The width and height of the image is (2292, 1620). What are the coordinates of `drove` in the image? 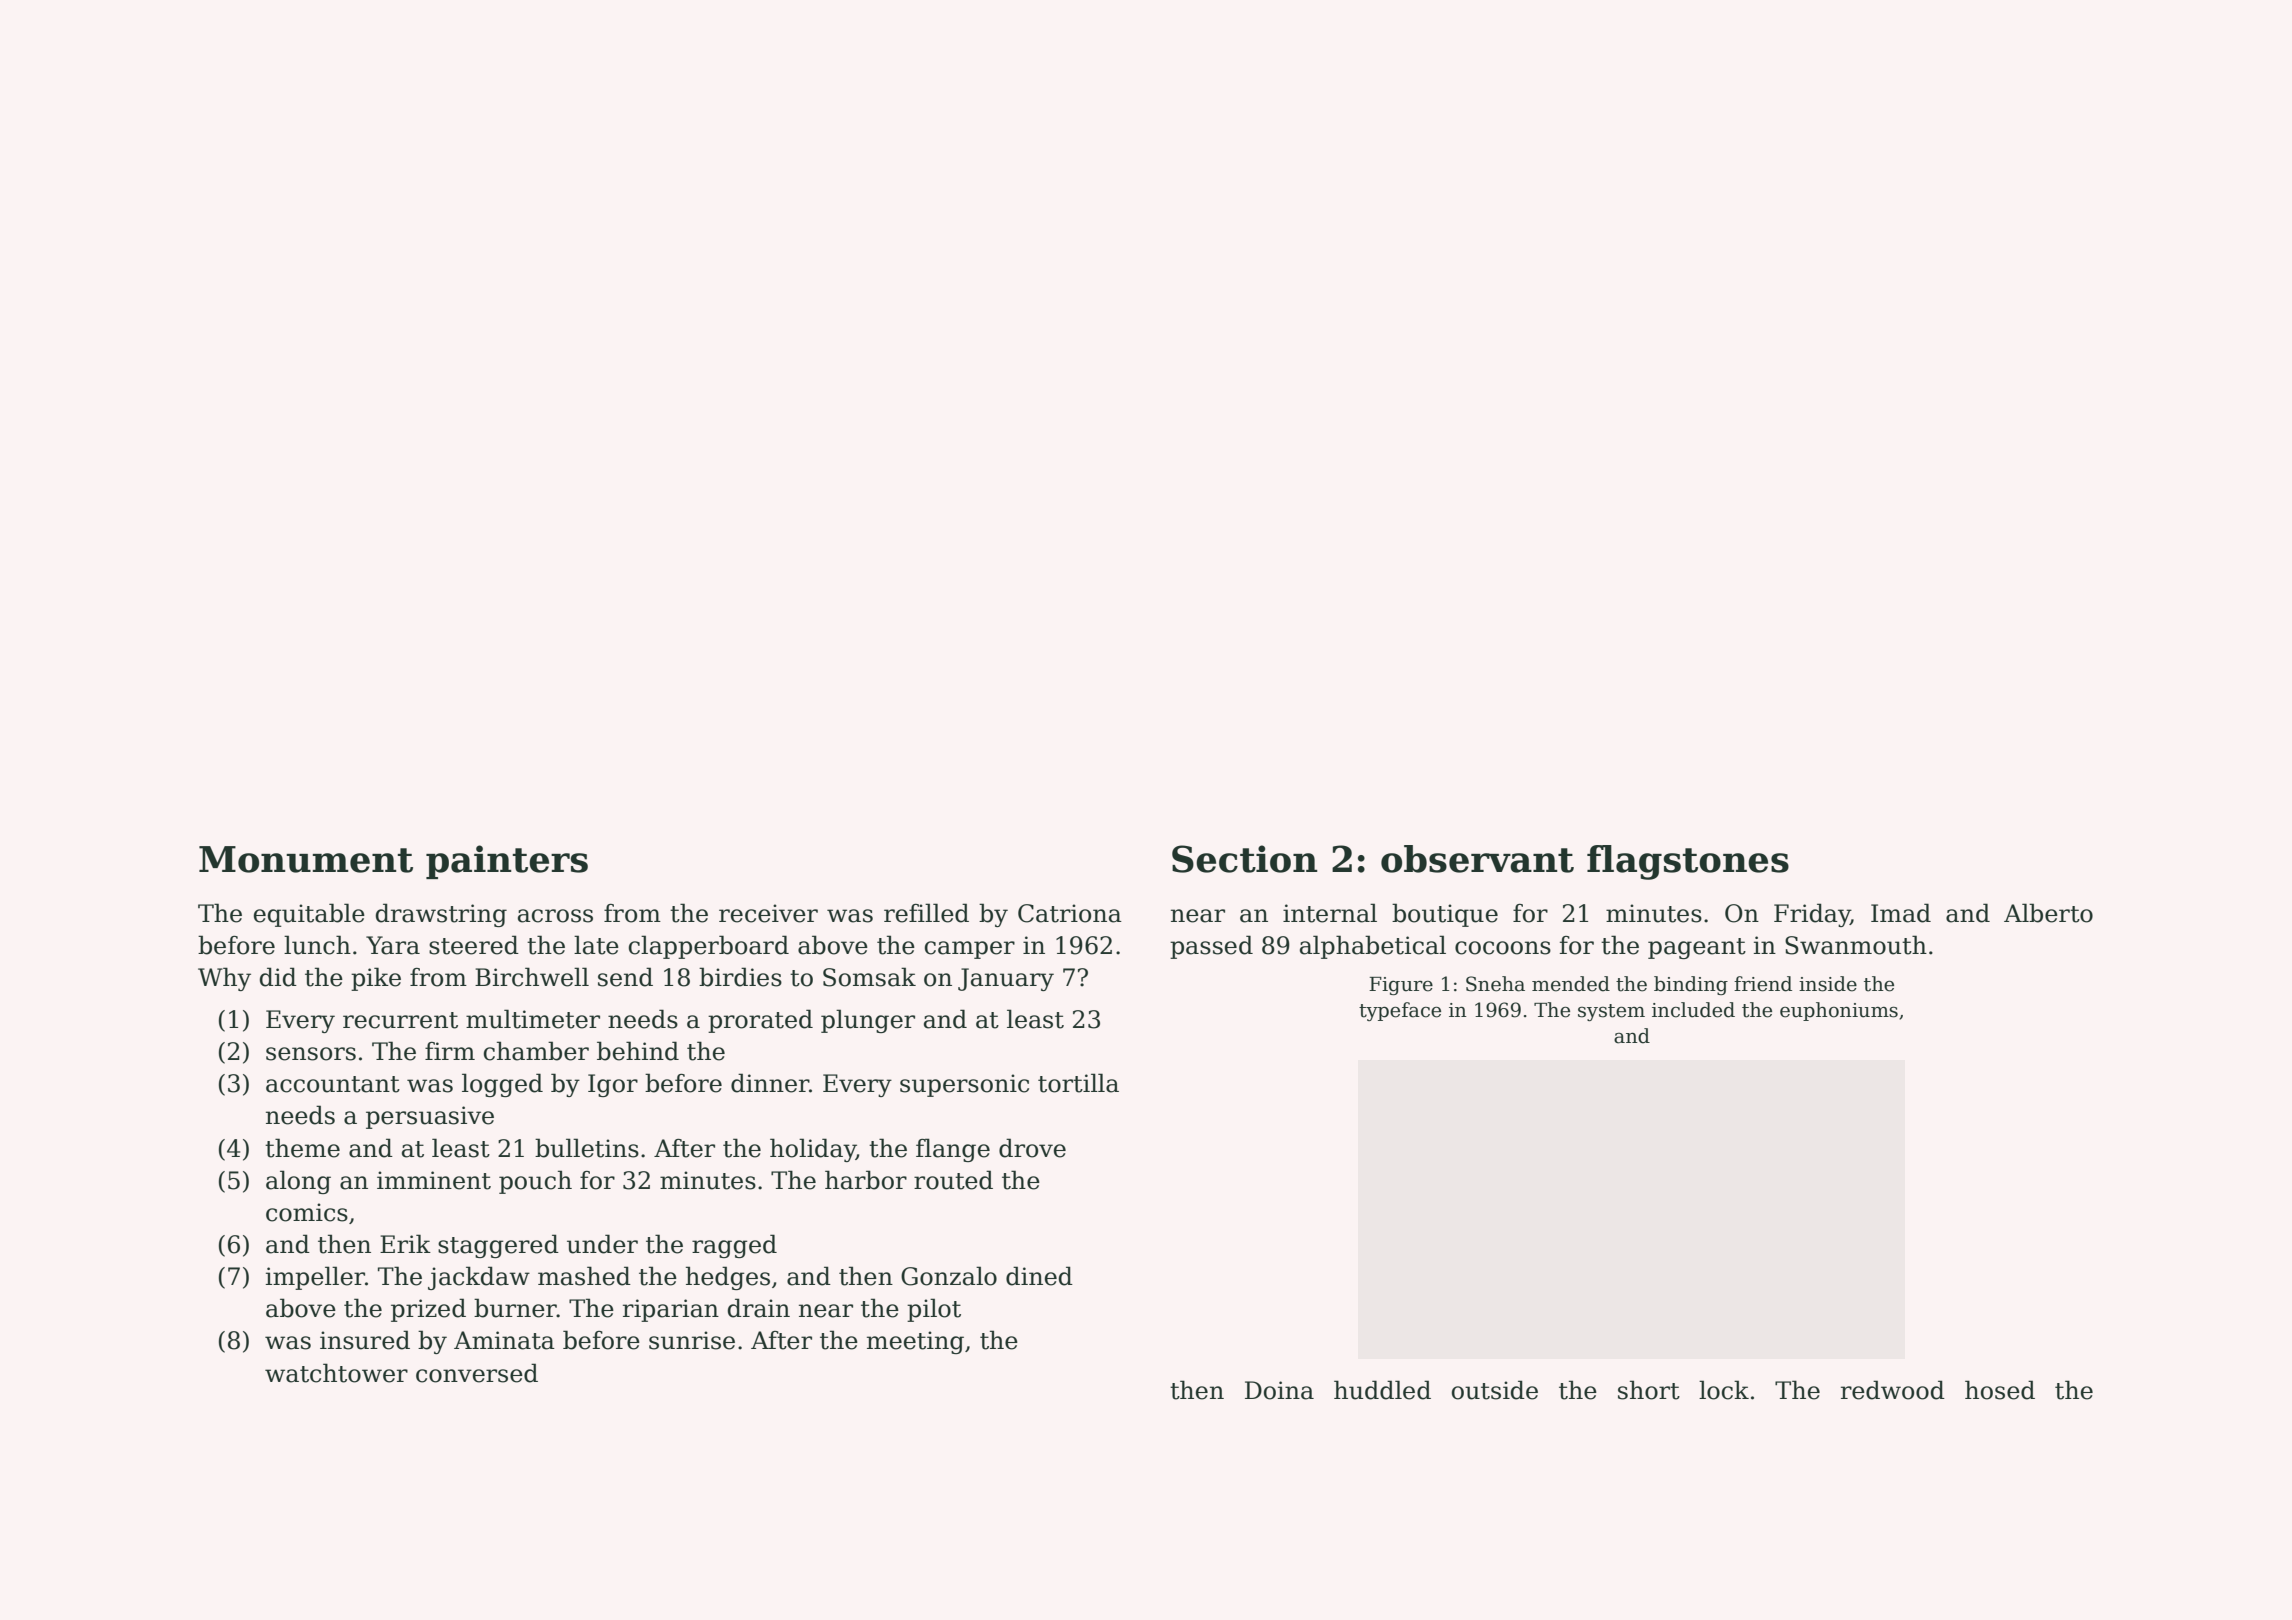 It's located at (1032, 1148).
